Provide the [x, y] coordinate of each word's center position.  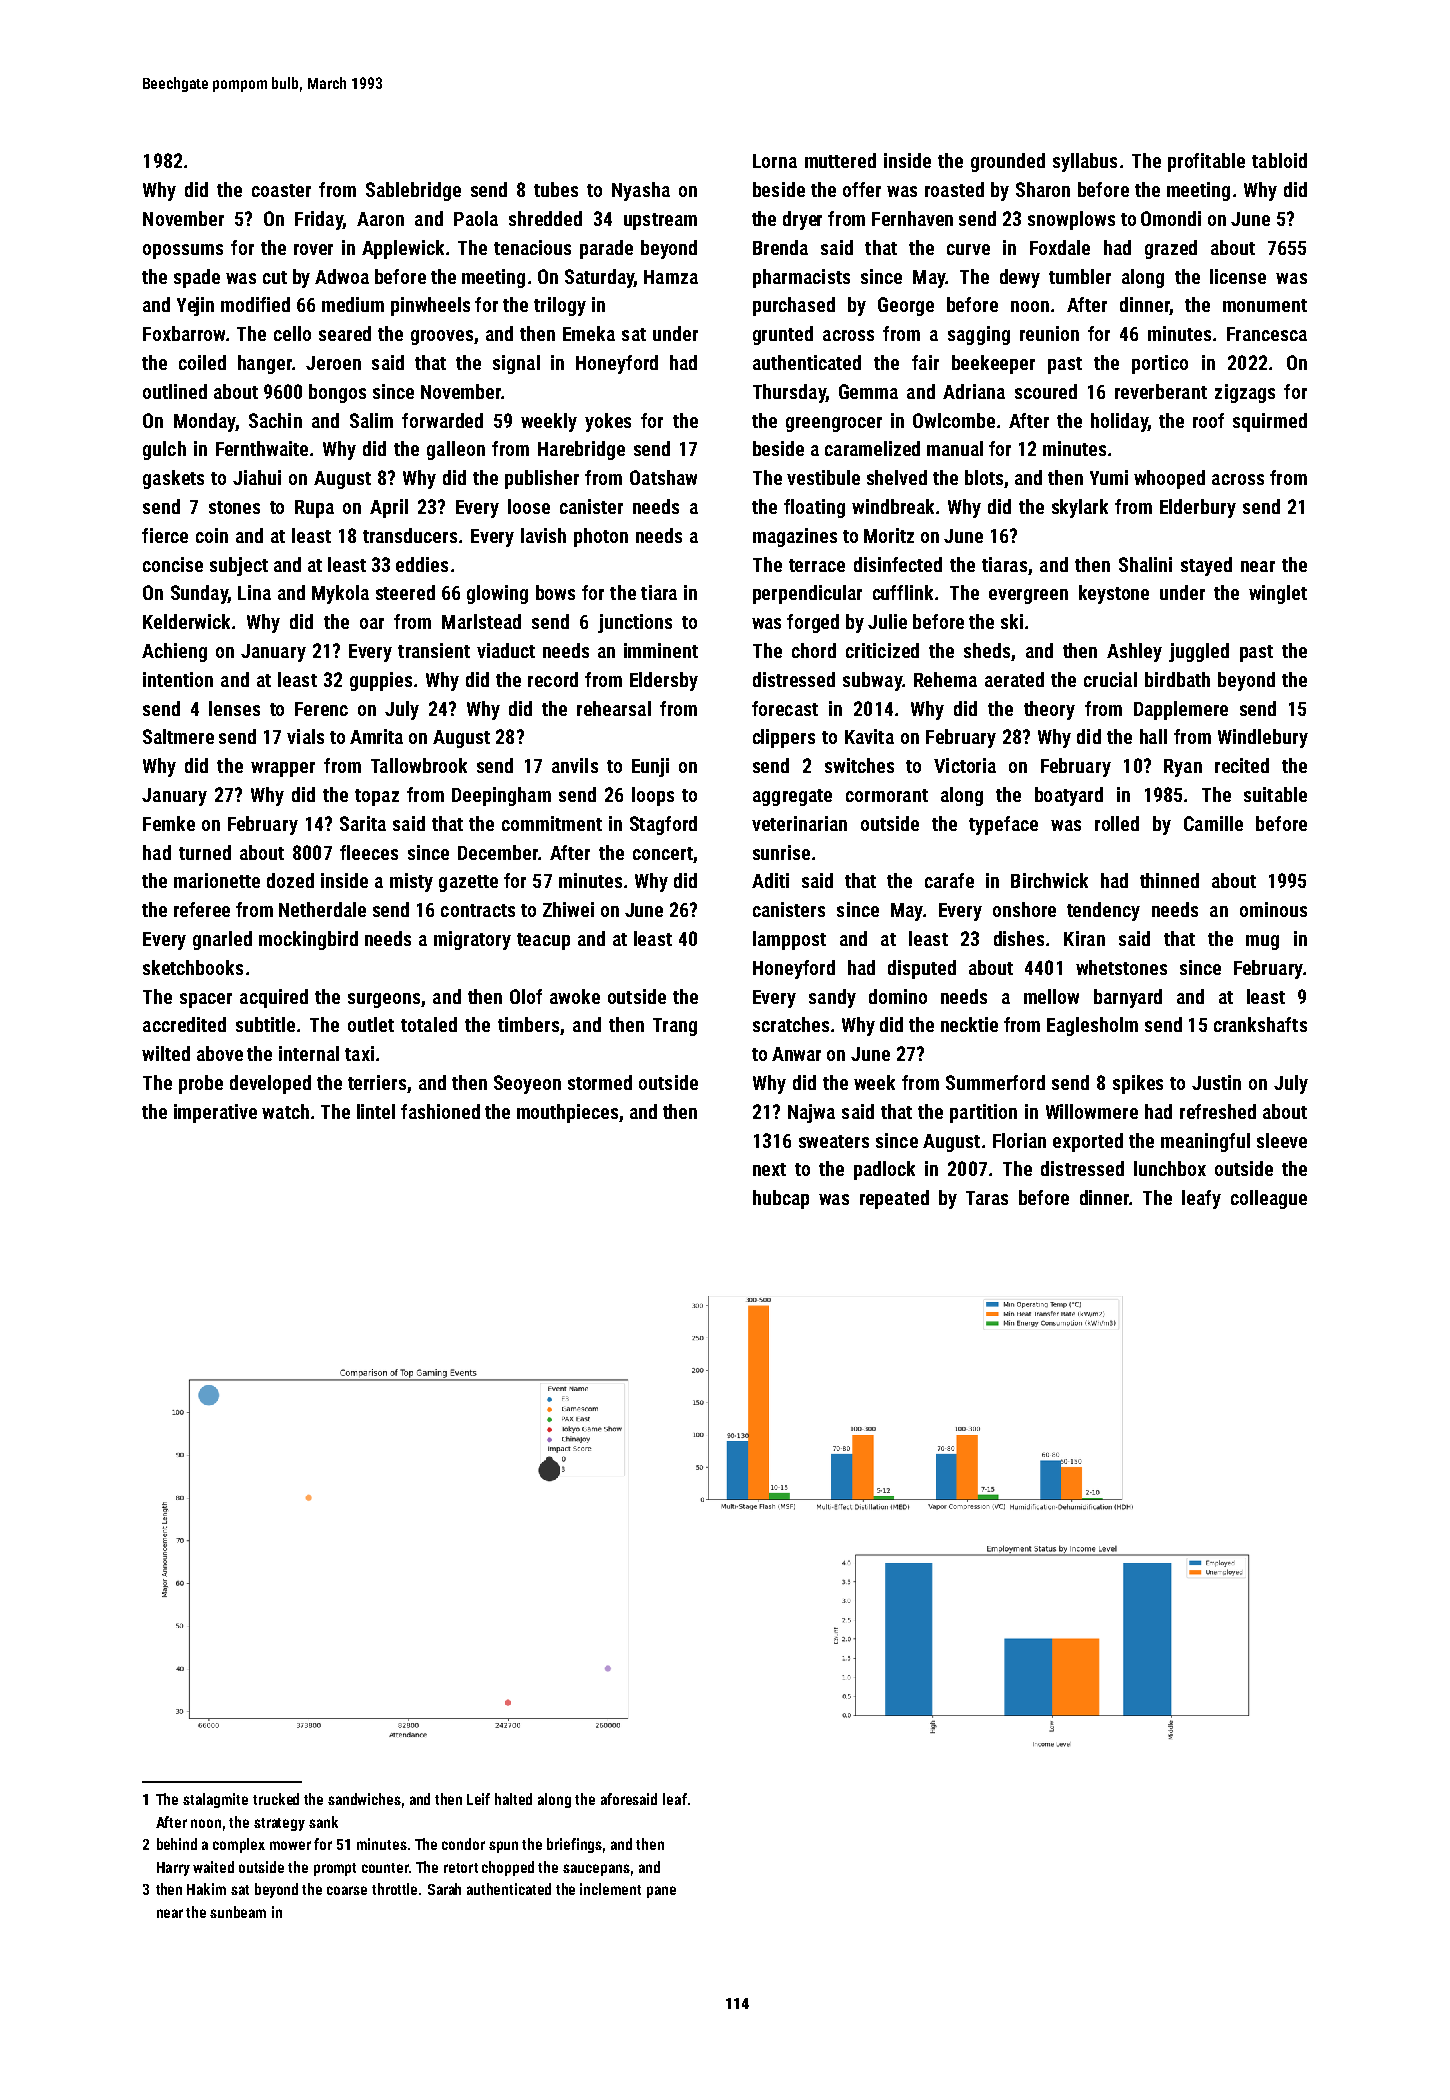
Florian [1019, 1140]
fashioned [440, 1111]
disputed [922, 969]
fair [925, 362]
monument [1265, 305]
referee [202, 909]
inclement [610, 1889]
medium [353, 304]
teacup [543, 941]
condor [463, 1844]
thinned [1169, 880]
